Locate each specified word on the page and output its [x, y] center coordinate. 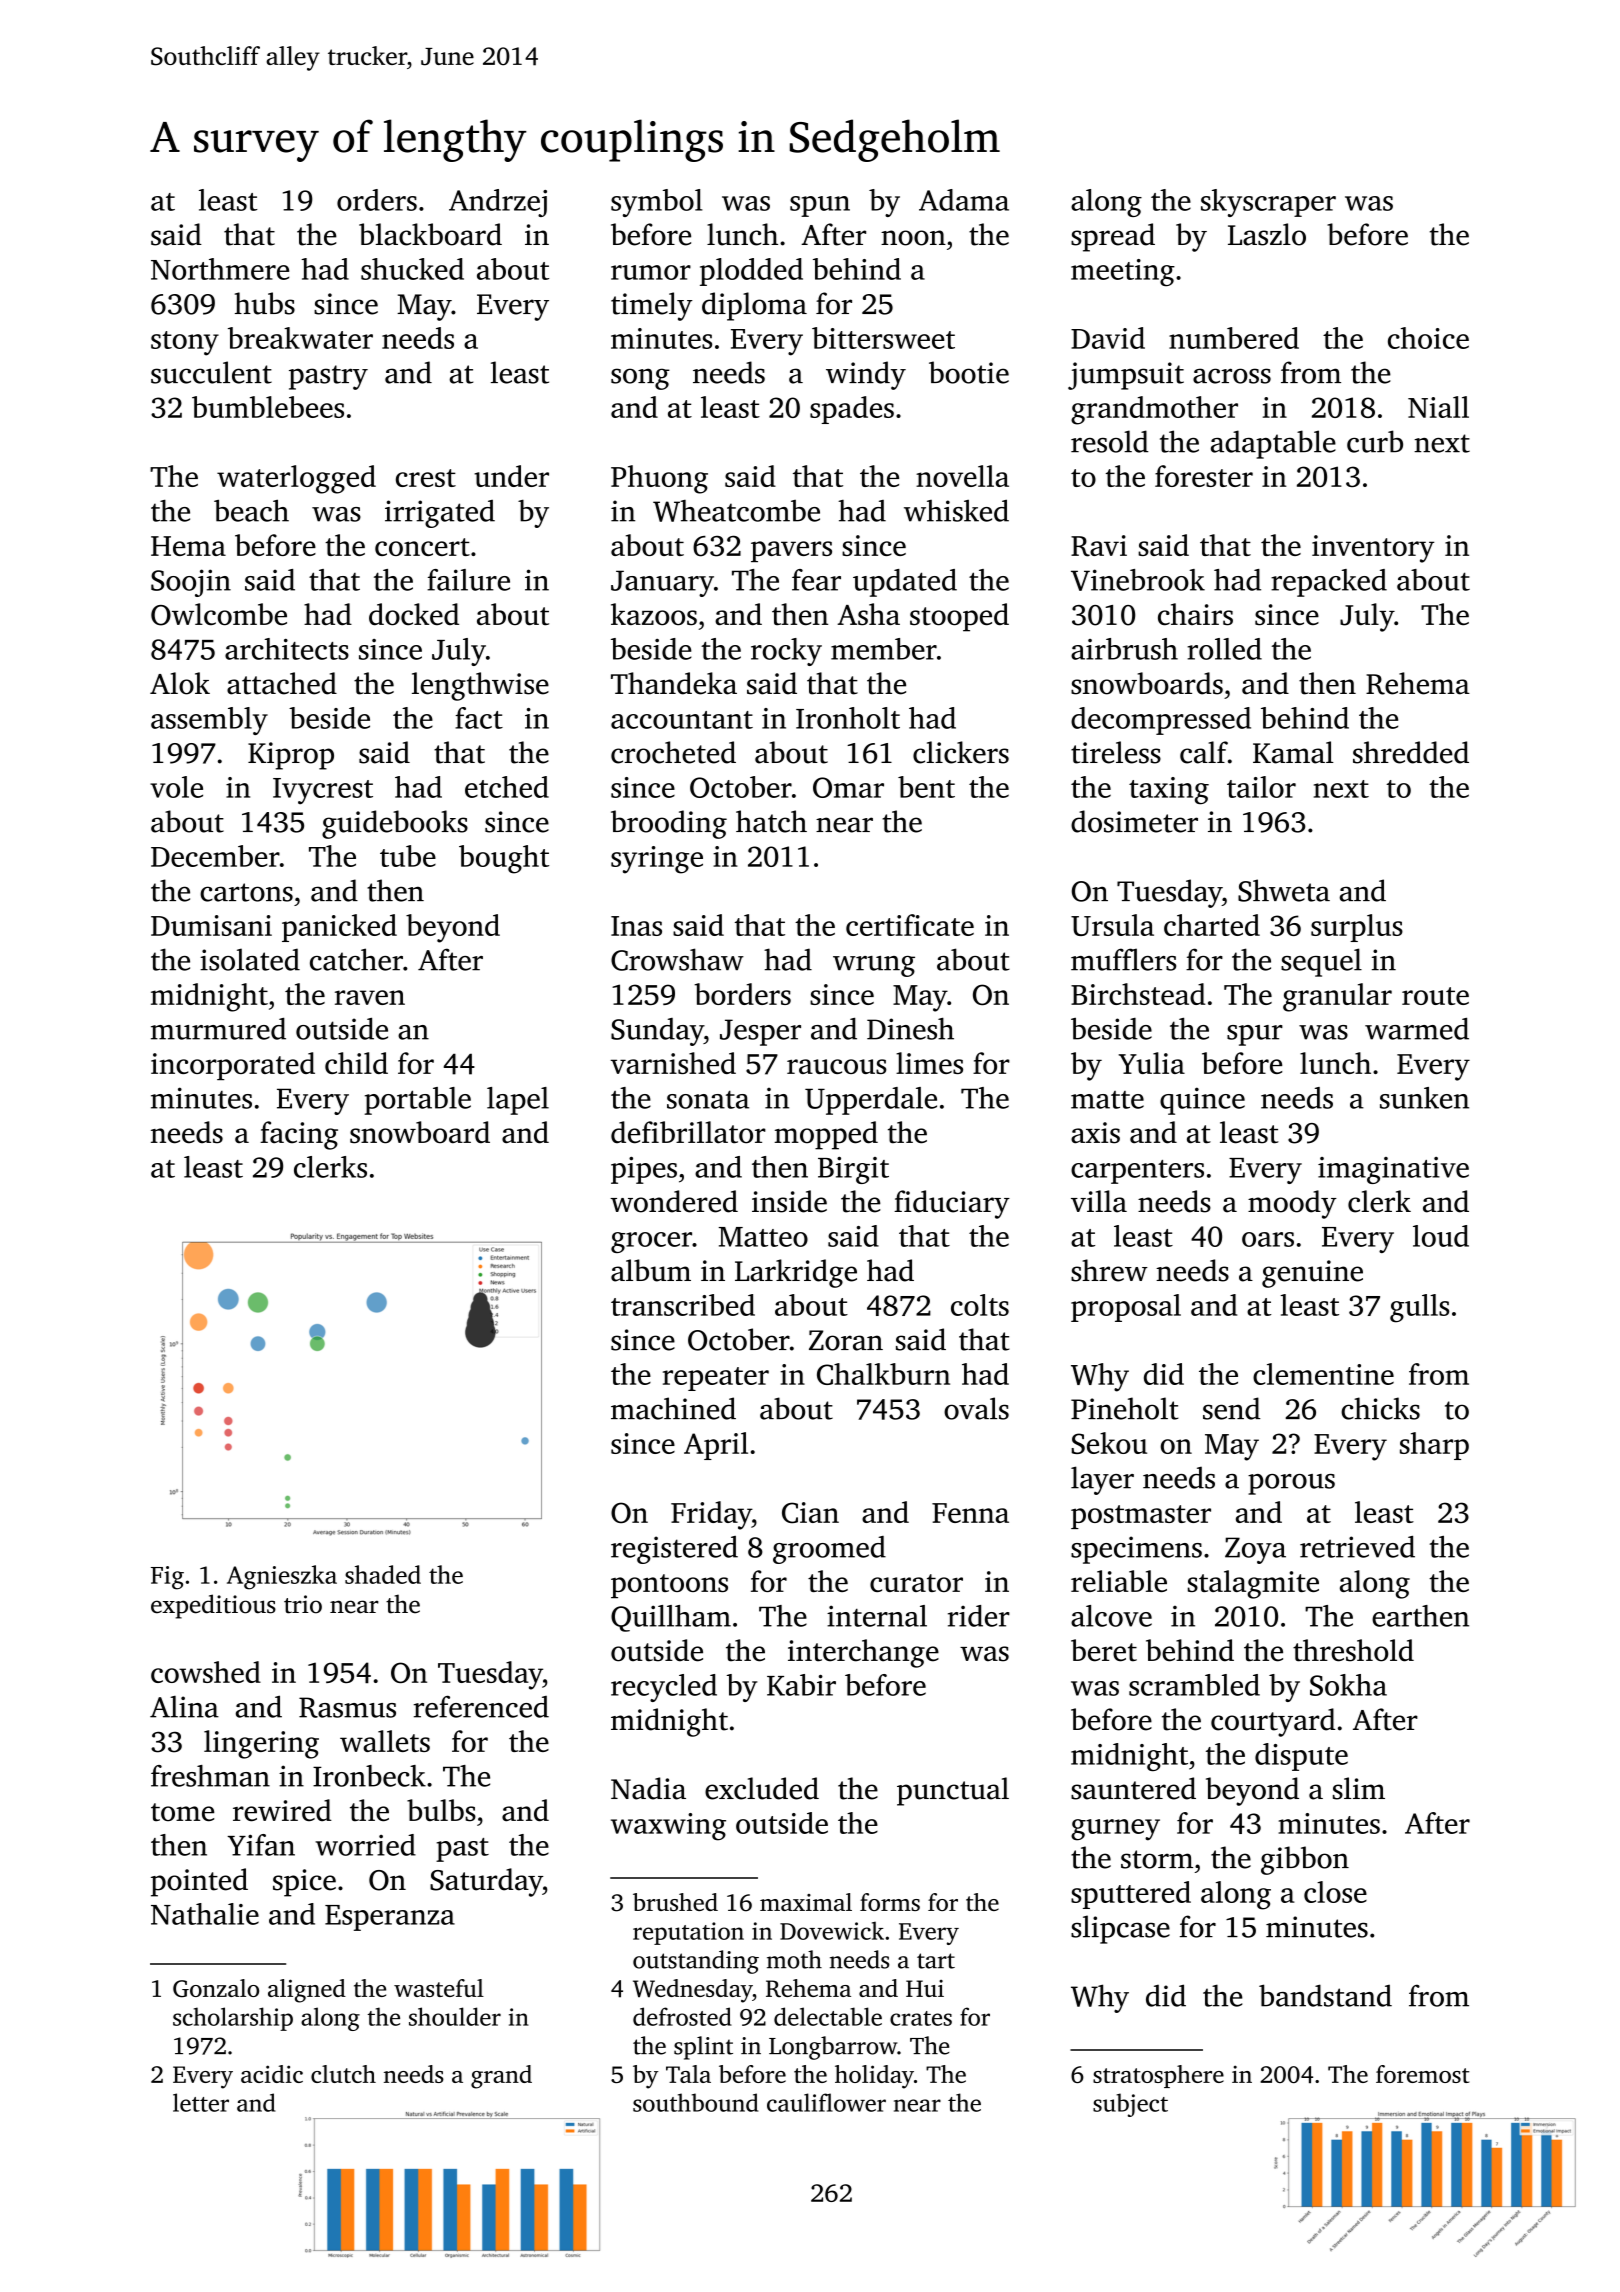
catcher [356, 959]
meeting [1123, 273]
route [1435, 996]
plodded [751, 272]
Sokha [1348, 1685]
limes [929, 1063]
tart [936, 1961]
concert [422, 547]
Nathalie [205, 1914]
